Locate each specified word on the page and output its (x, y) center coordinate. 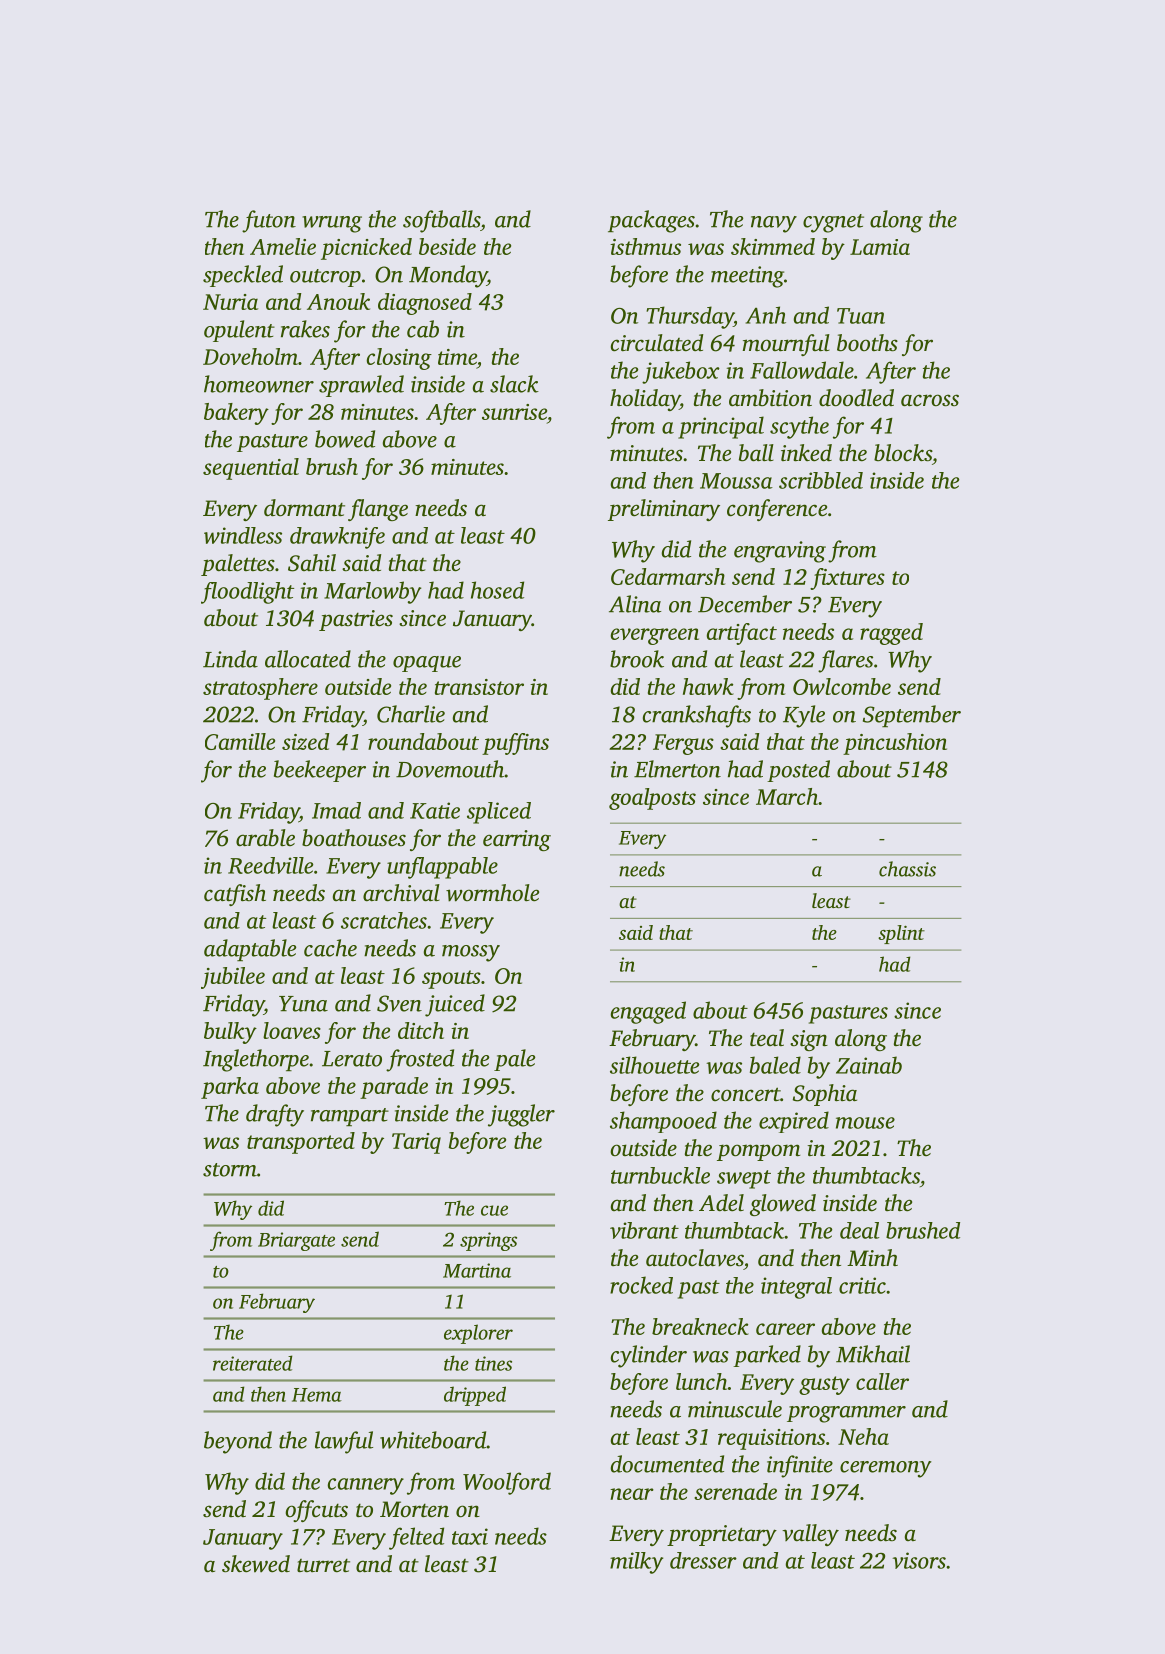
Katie (435, 810)
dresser (703, 1560)
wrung (332, 224)
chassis (907, 869)
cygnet (833, 223)
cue (494, 1210)
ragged (891, 634)
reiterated (253, 1363)
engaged (648, 1012)
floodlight (247, 593)
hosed (497, 590)
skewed (256, 1564)
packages (651, 221)
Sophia (825, 1095)
